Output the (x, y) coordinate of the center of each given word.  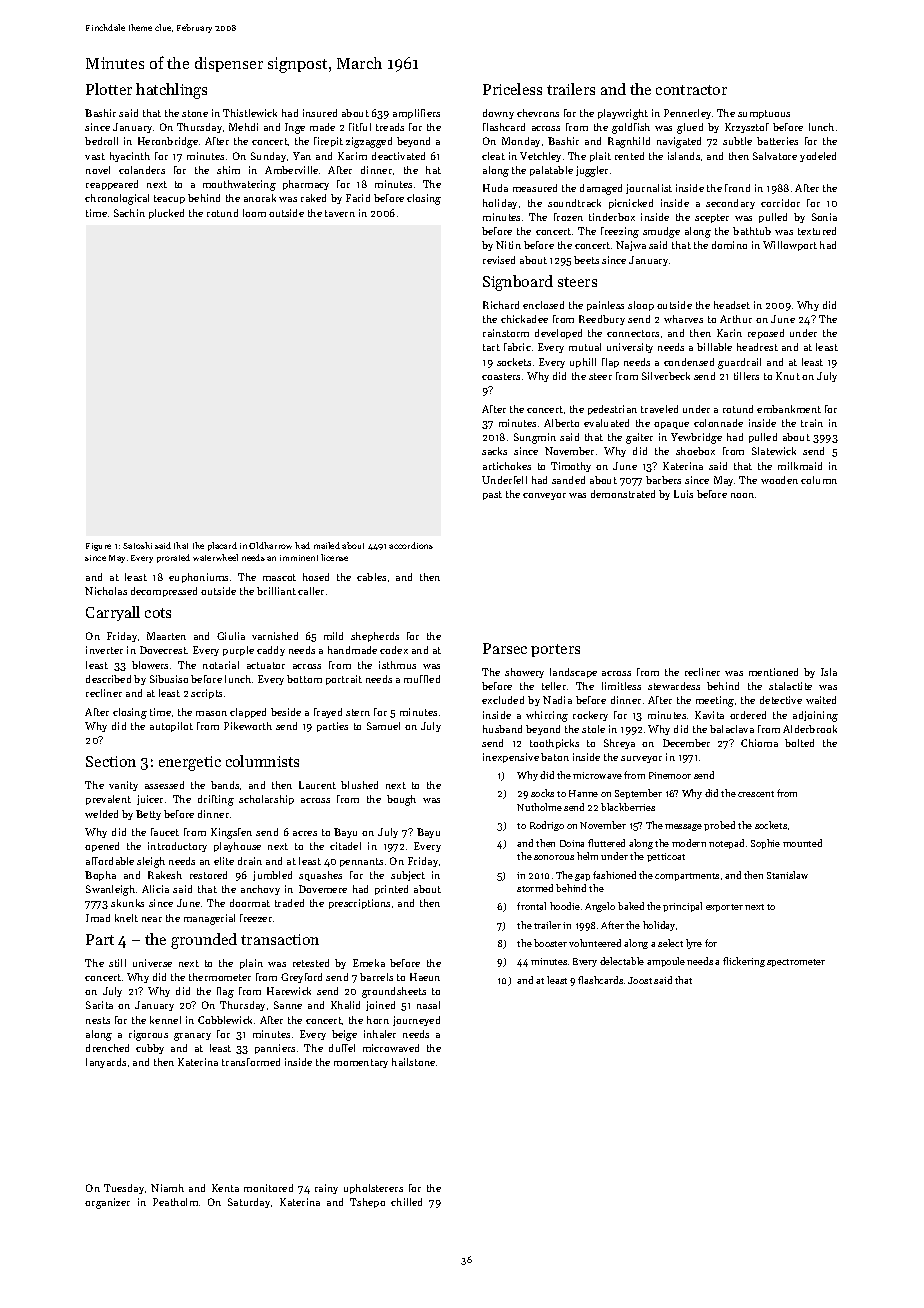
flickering (744, 962)
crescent (756, 794)
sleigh (151, 862)
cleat (493, 156)
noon (742, 495)
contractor (691, 90)
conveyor (544, 496)
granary (192, 1037)
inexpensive (511, 758)
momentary (361, 1063)
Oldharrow (270, 545)
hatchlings (171, 91)
